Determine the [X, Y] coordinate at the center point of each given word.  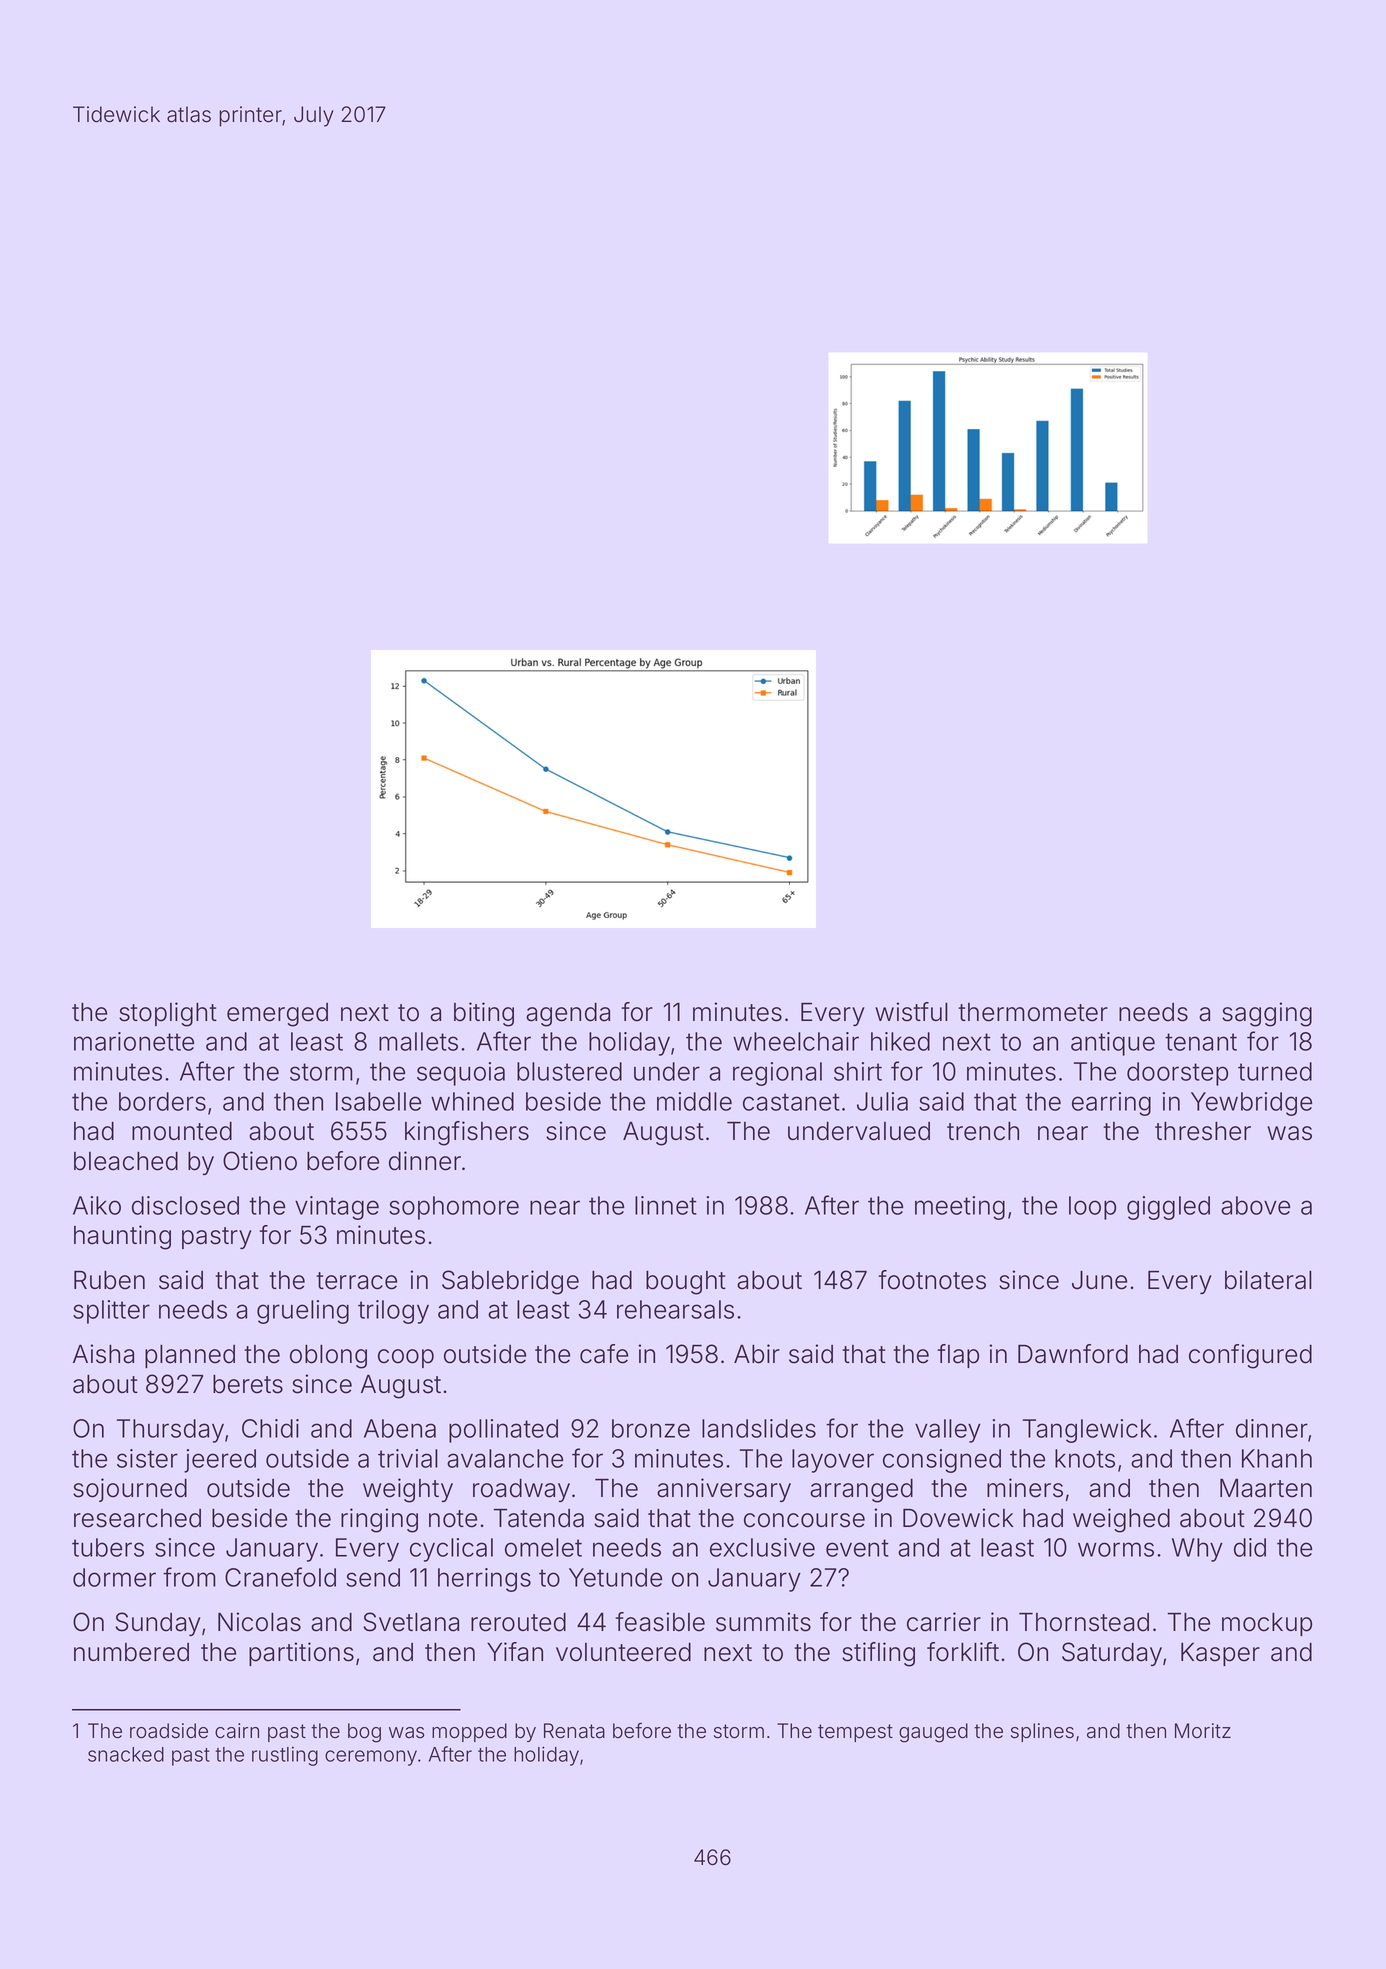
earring [1111, 1104]
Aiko [97, 1205]
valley [948, 1431]
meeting [960, 1208]
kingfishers [467, 1133]
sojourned [130, 1490]
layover [833, 1461]
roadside [169, 1731]
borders [162, 1101]
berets [248, 1384]
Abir [757, 1354]
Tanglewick [1087, 1431]
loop [1092, 1208]
